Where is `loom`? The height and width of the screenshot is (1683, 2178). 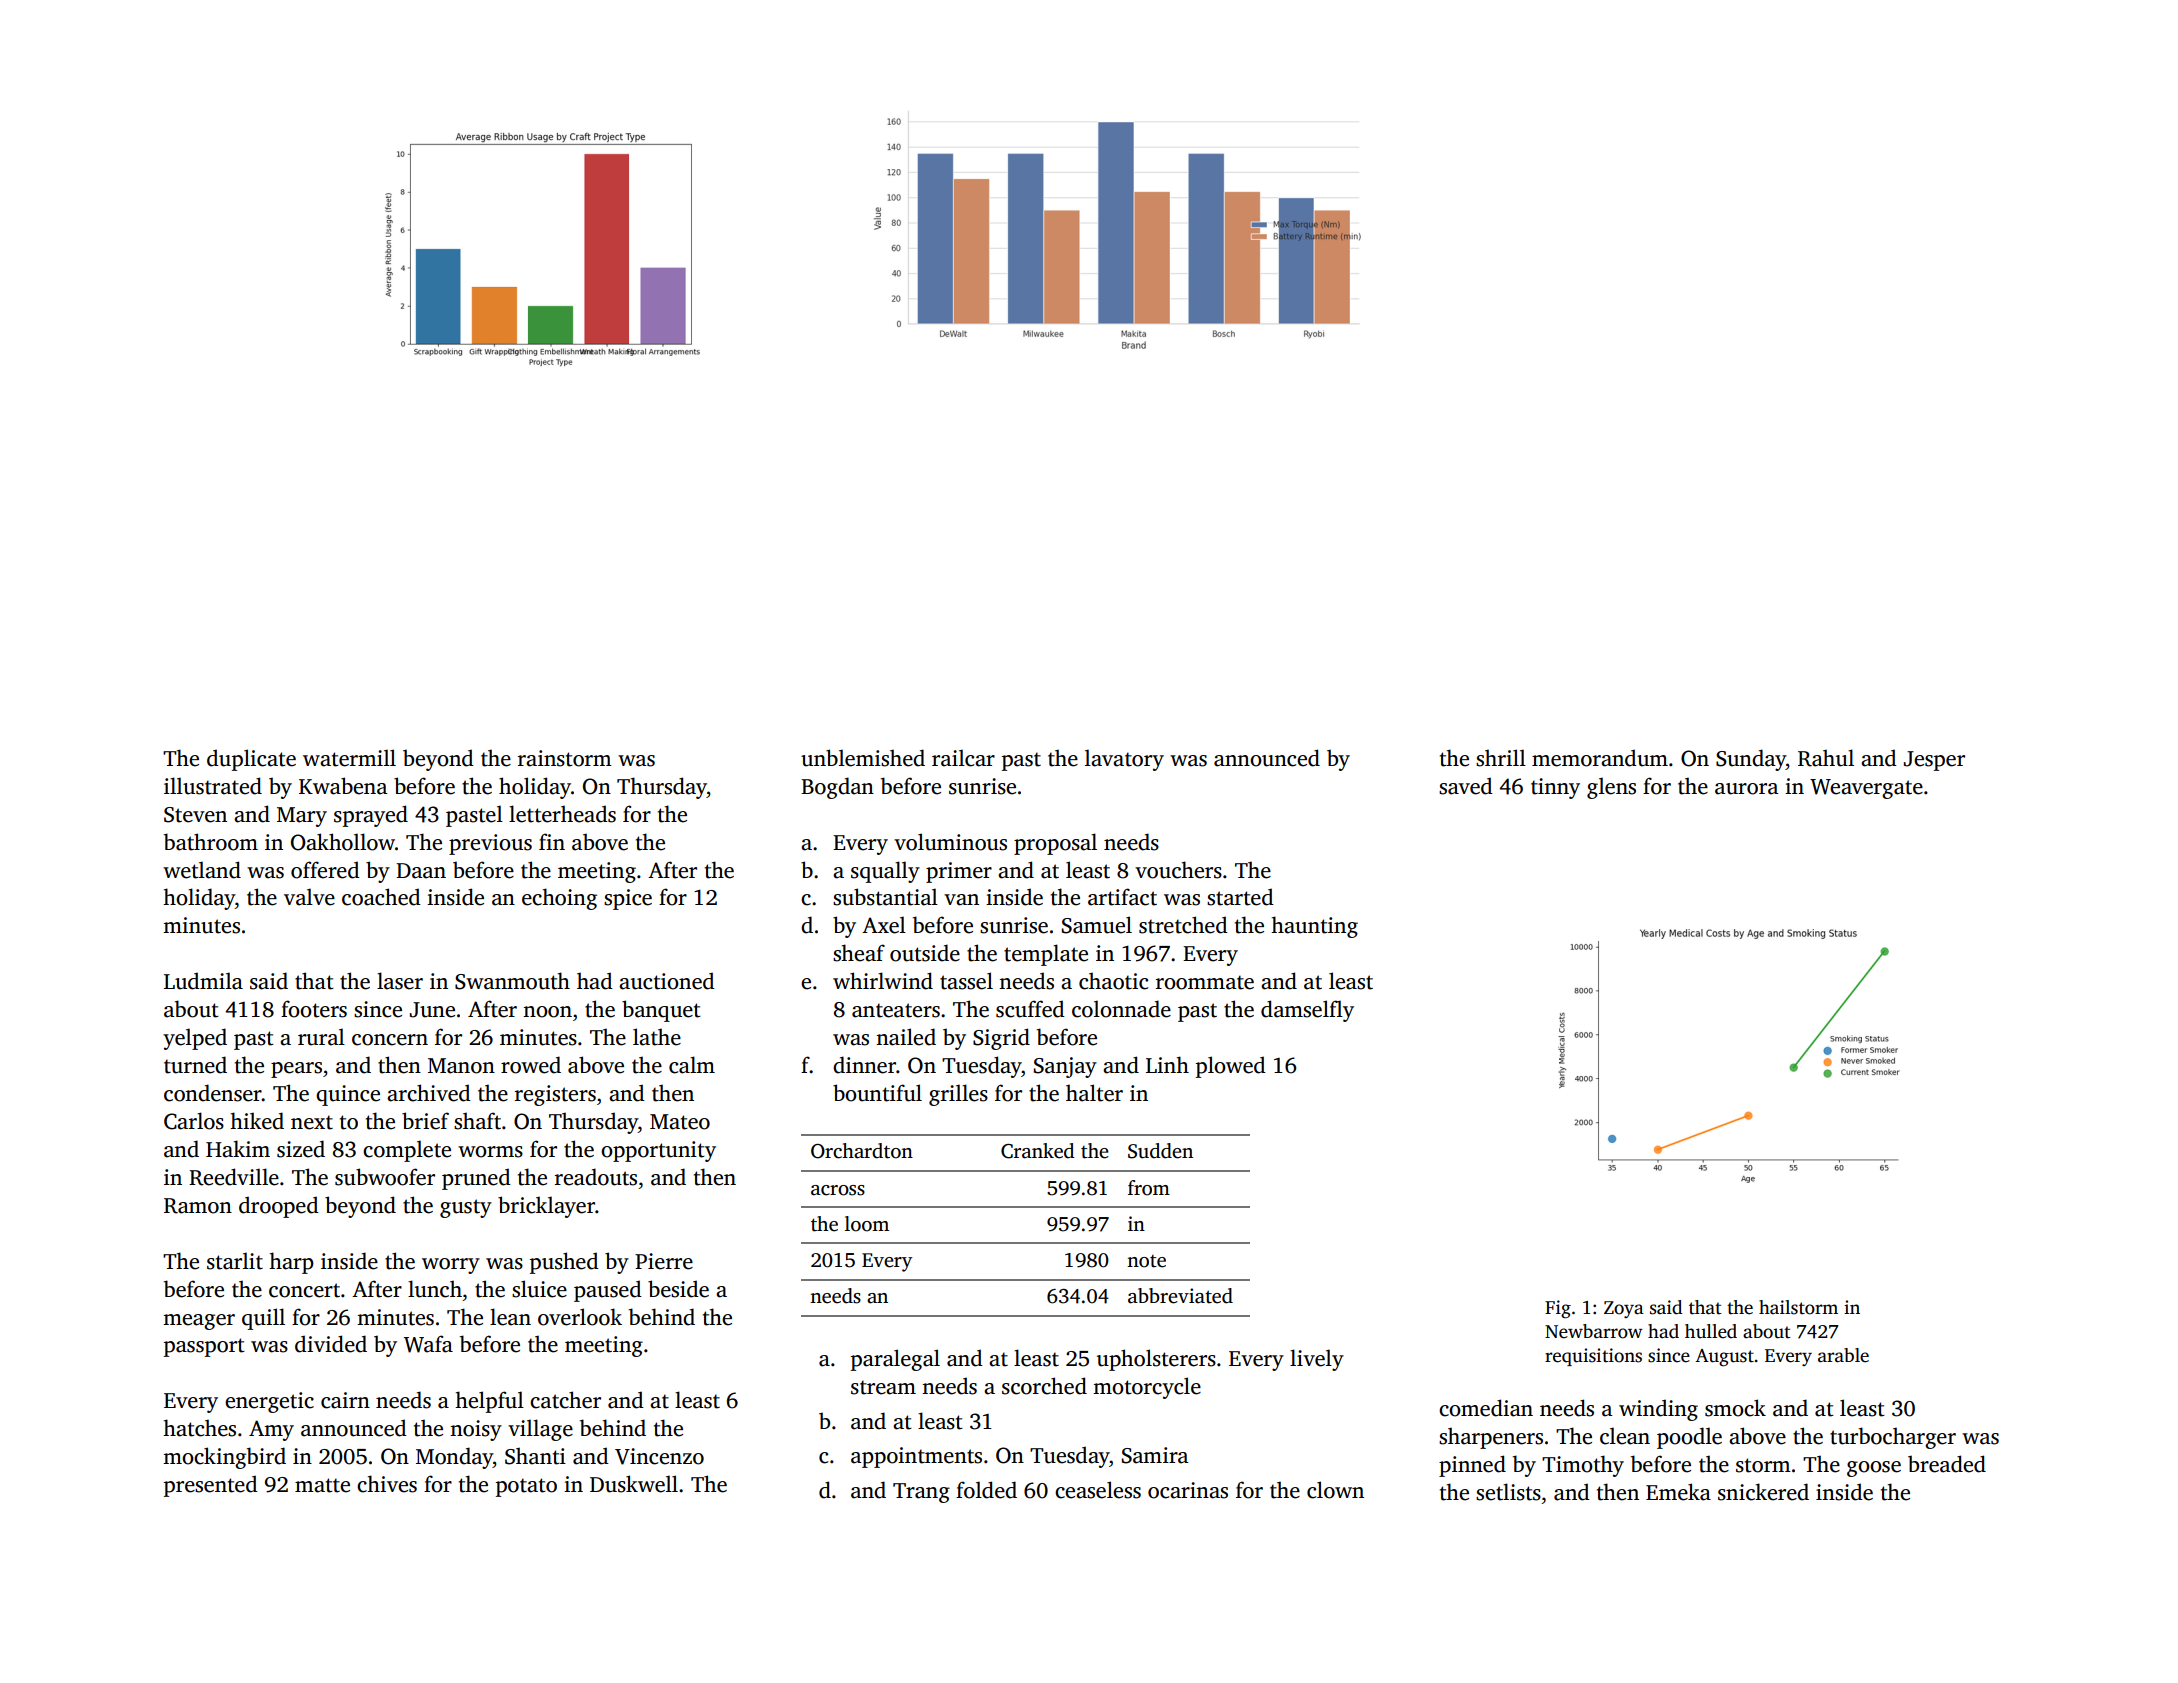
loom is located at coordinates (867, 1224).
